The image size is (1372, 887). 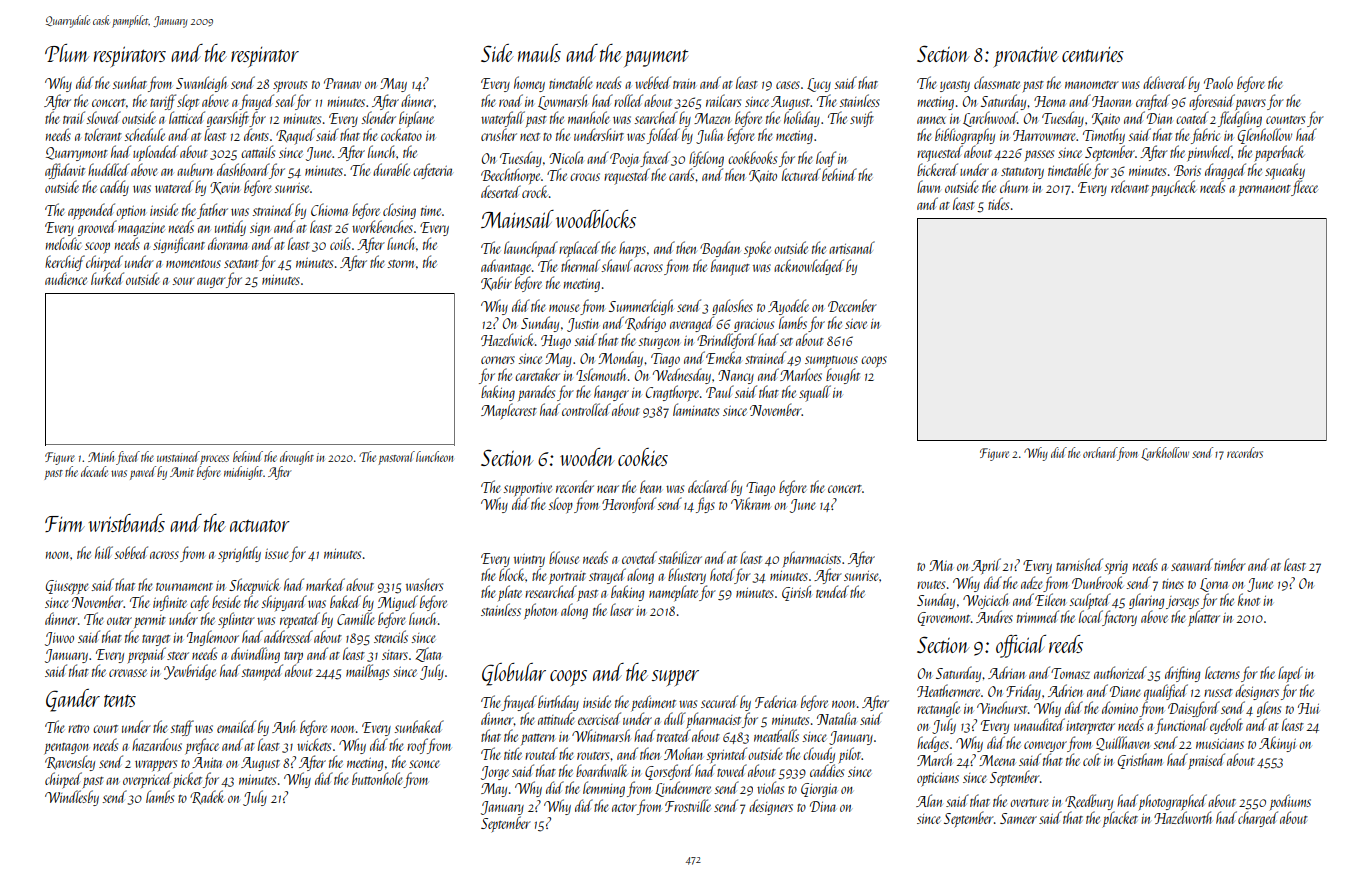 What do you see at coordinates (256, 134) in the screenshot?
I see `dents` at bounding box center [256, 134].
